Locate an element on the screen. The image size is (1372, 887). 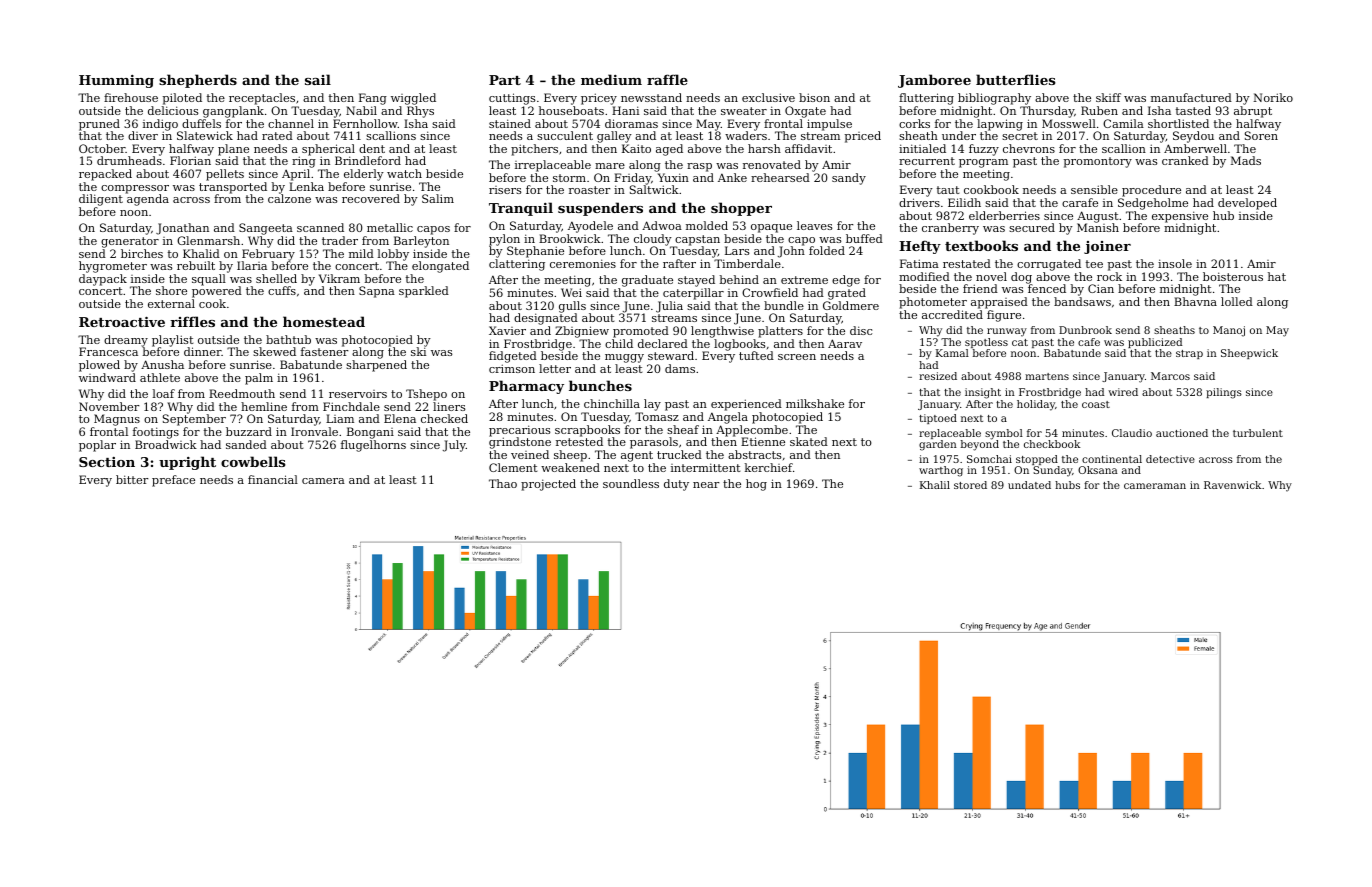
bandsaws is located at coordinates (1082, 301).
